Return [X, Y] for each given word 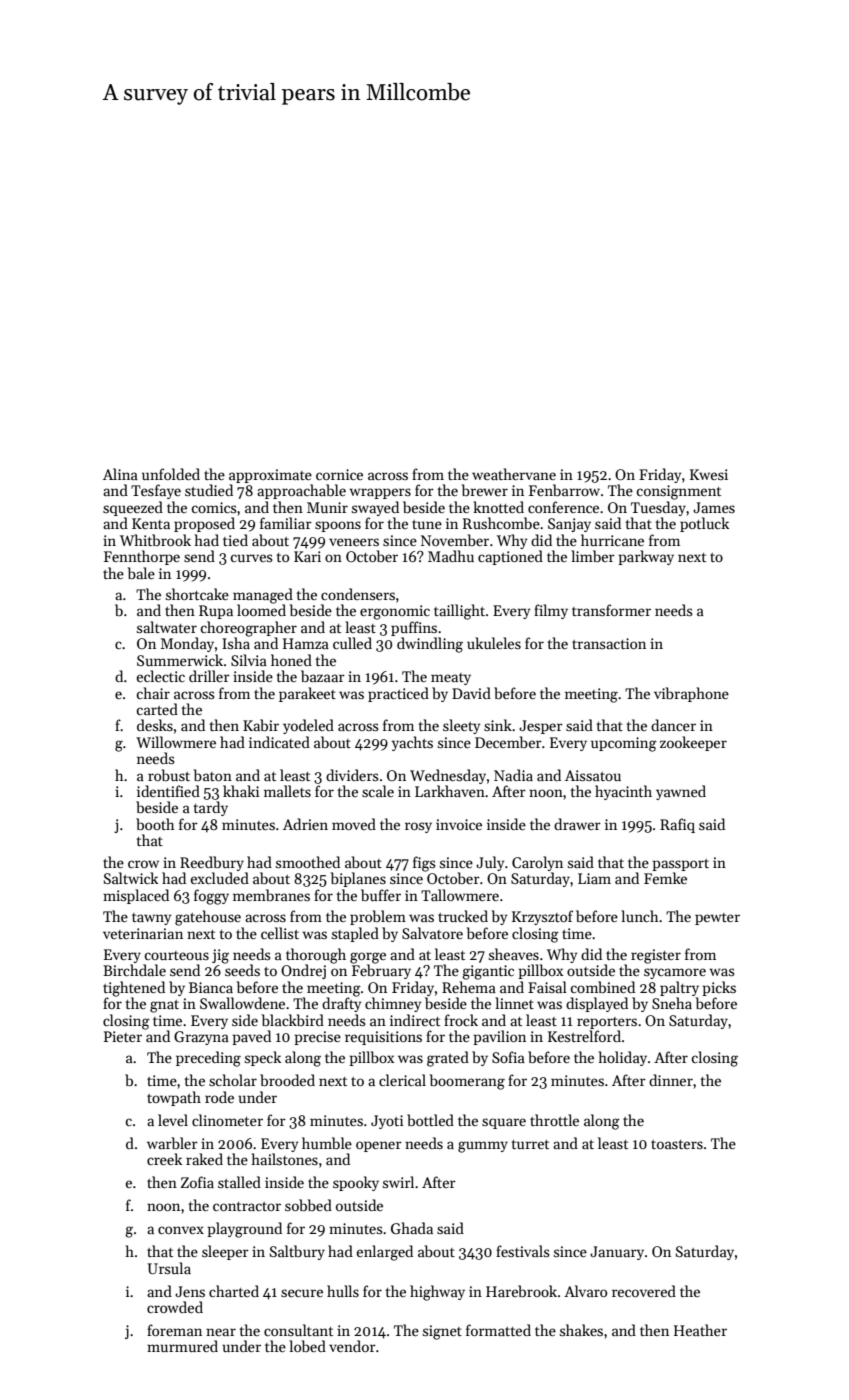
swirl [398, 1182]
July [490, 863]
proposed [204, 524]
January [617, 1253]
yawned [681, 792]
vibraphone [691, 694]
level [173, 1120]
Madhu [451, 556]
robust [169, 775]
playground [244, 1230]
